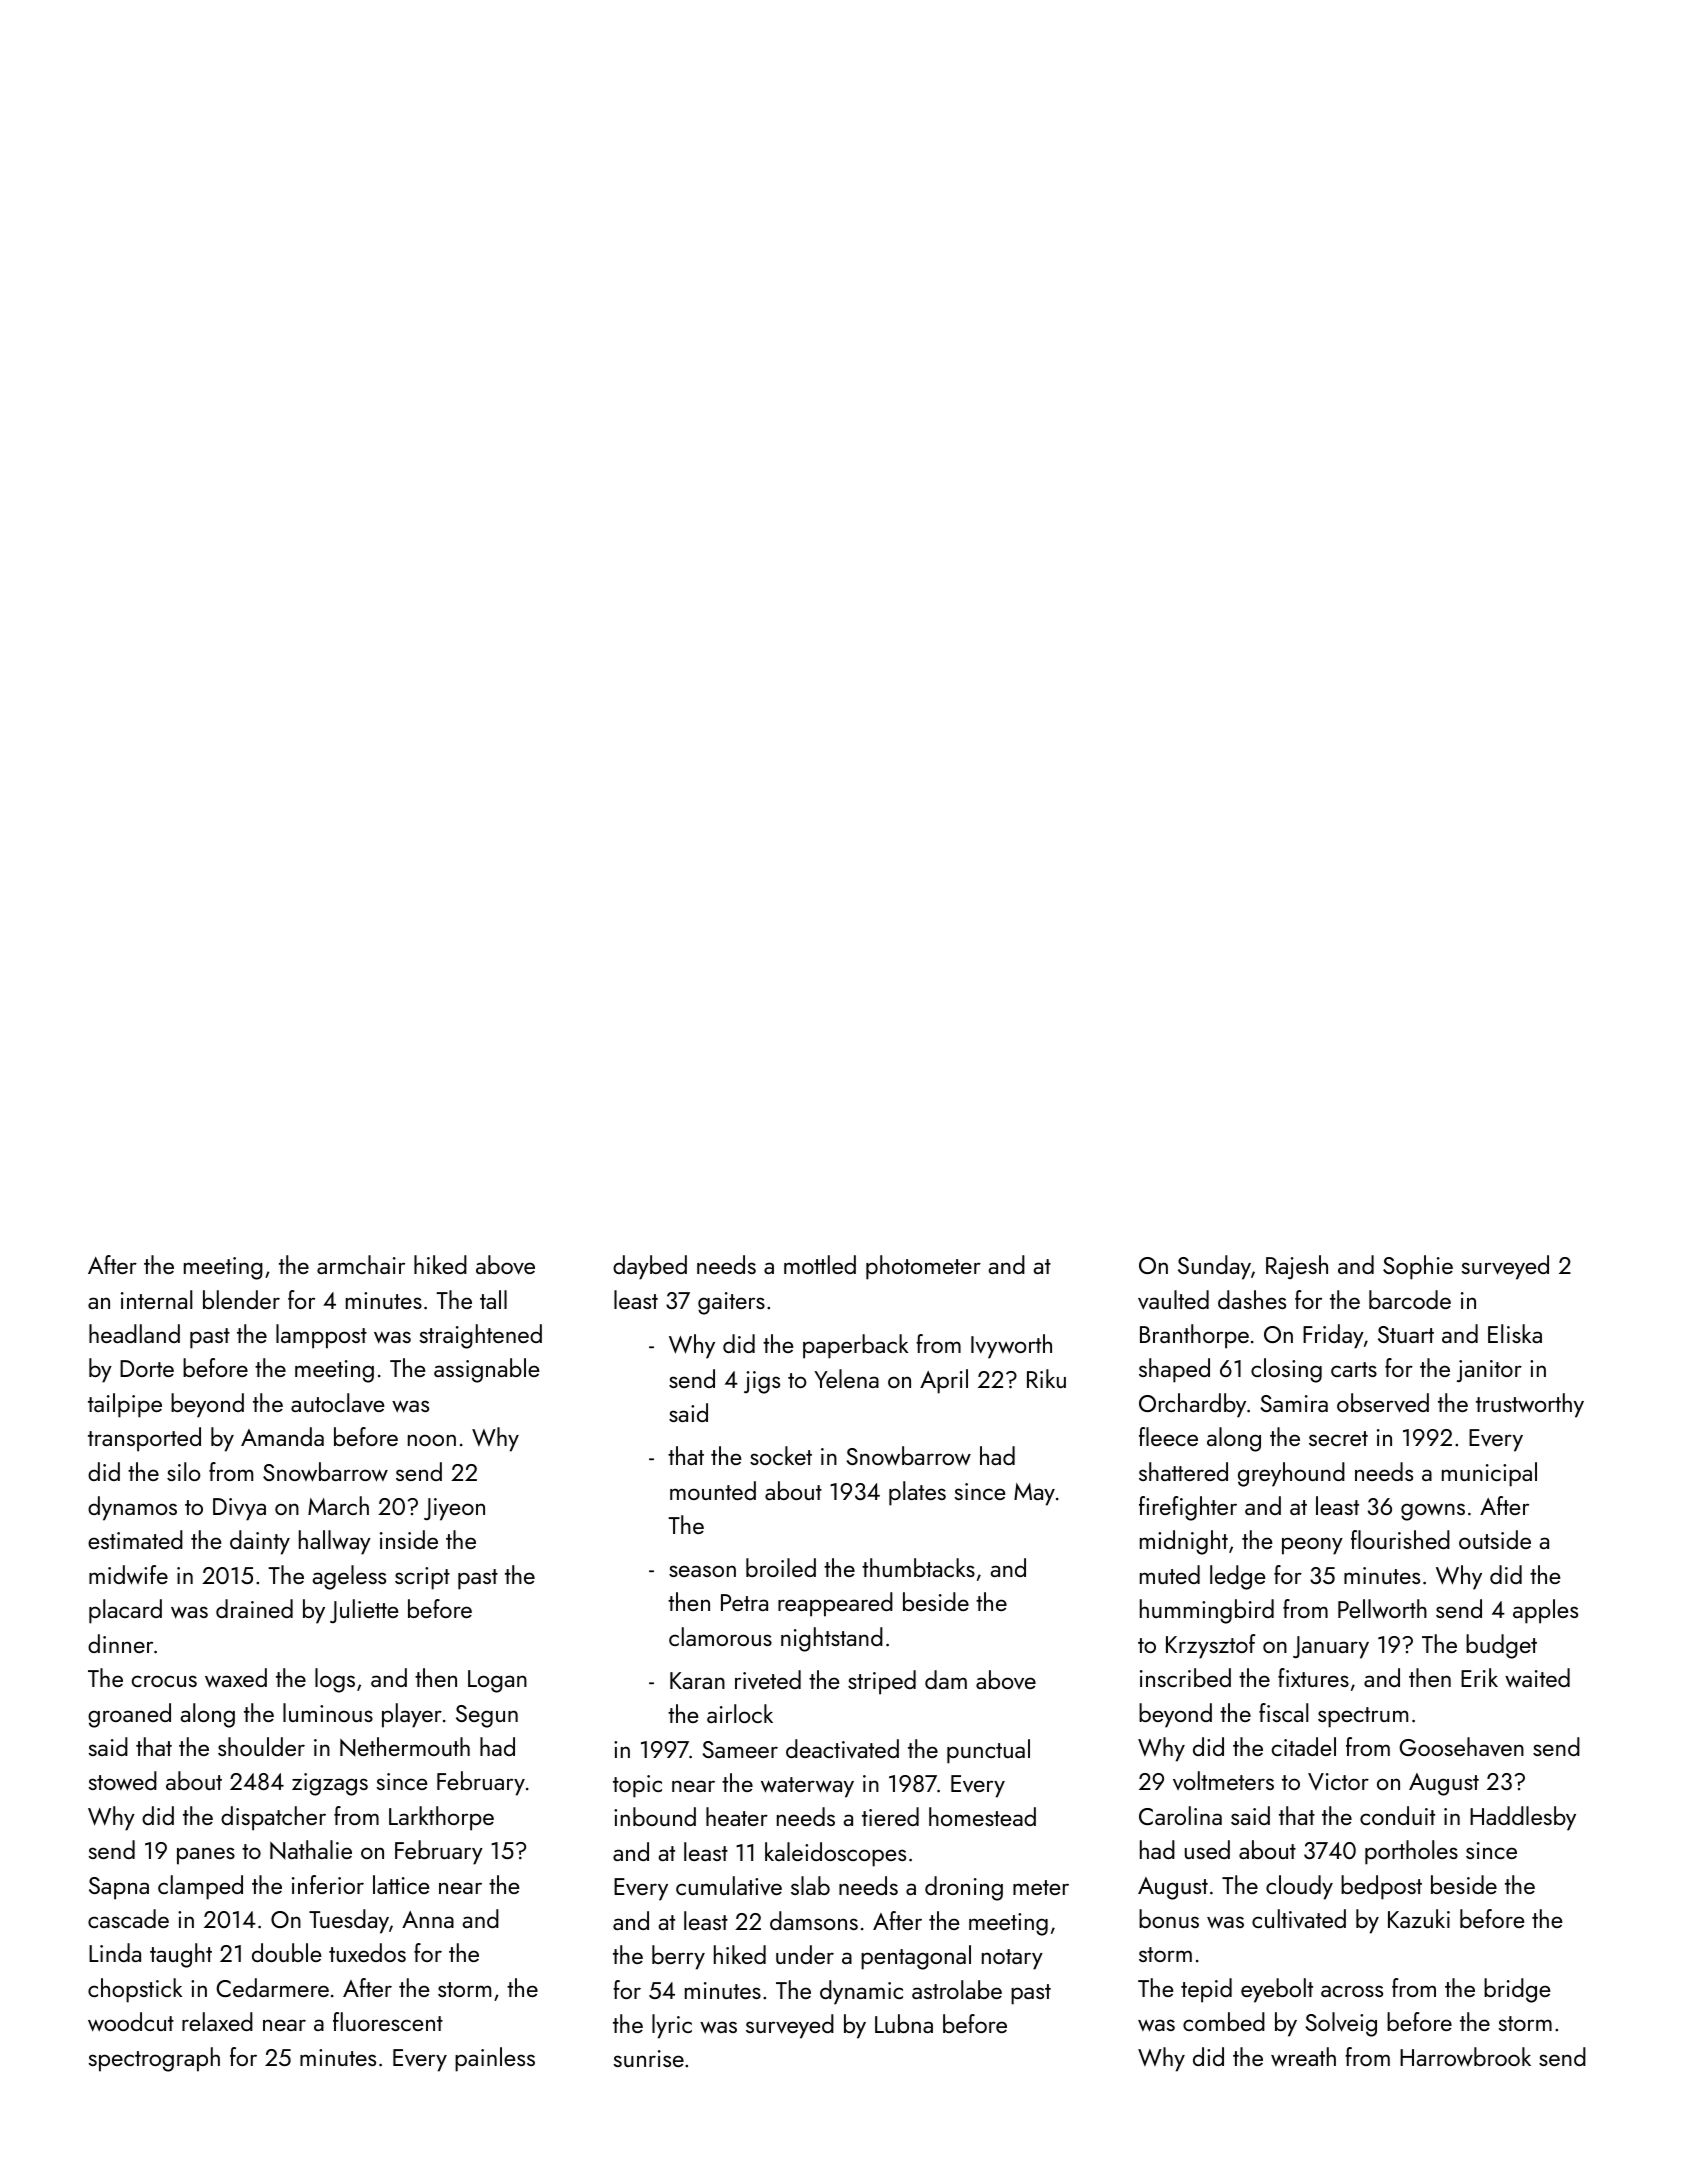  Describe the element at coordinates (388, 2021) in the screenshot. I see `fluorescent` at that location.
